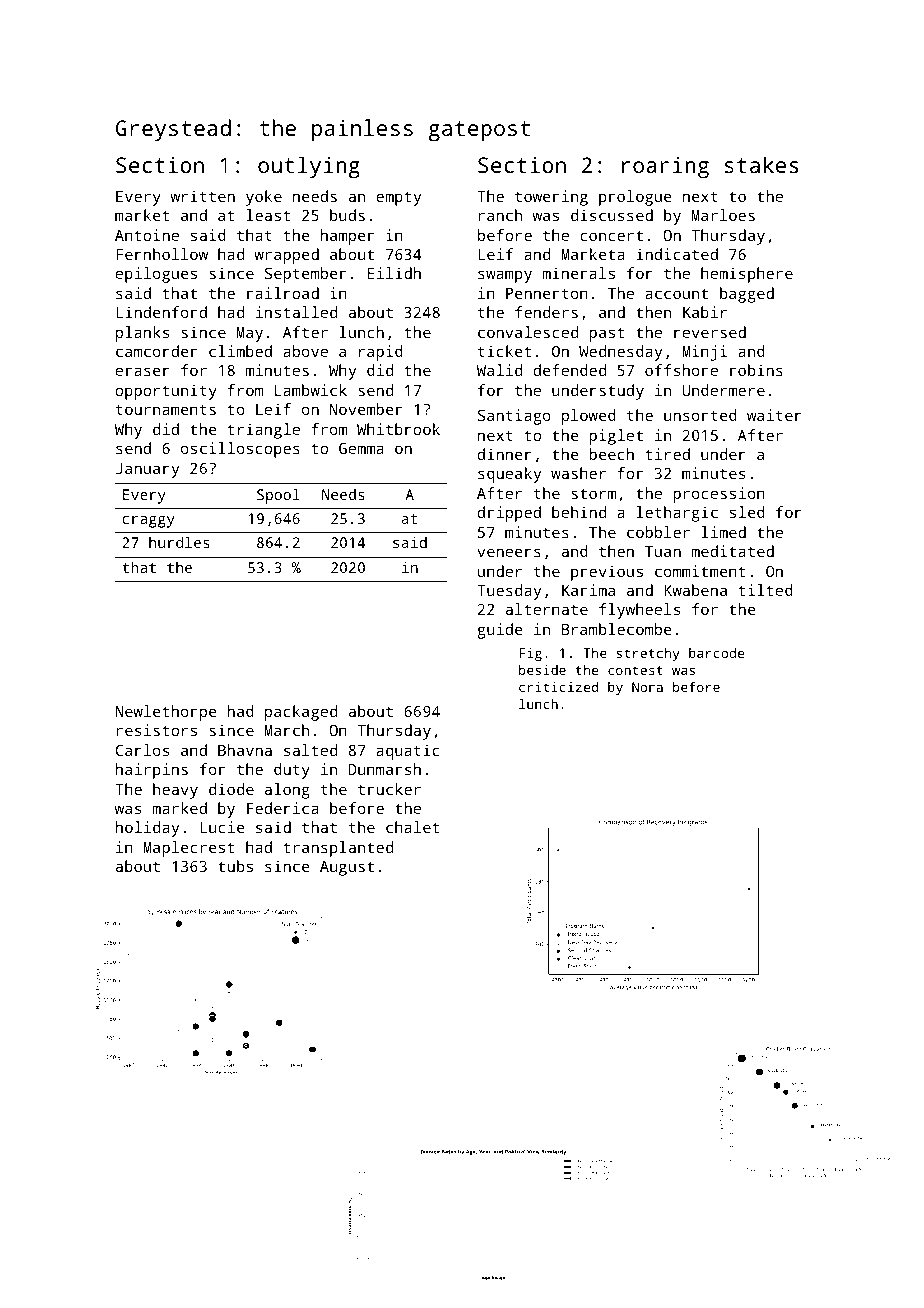 This screenshot has height=1308, width=924. What do you see at coordinates (500, 631) in the screenshot?
I see `guide` at bounding box center [500, 631].
